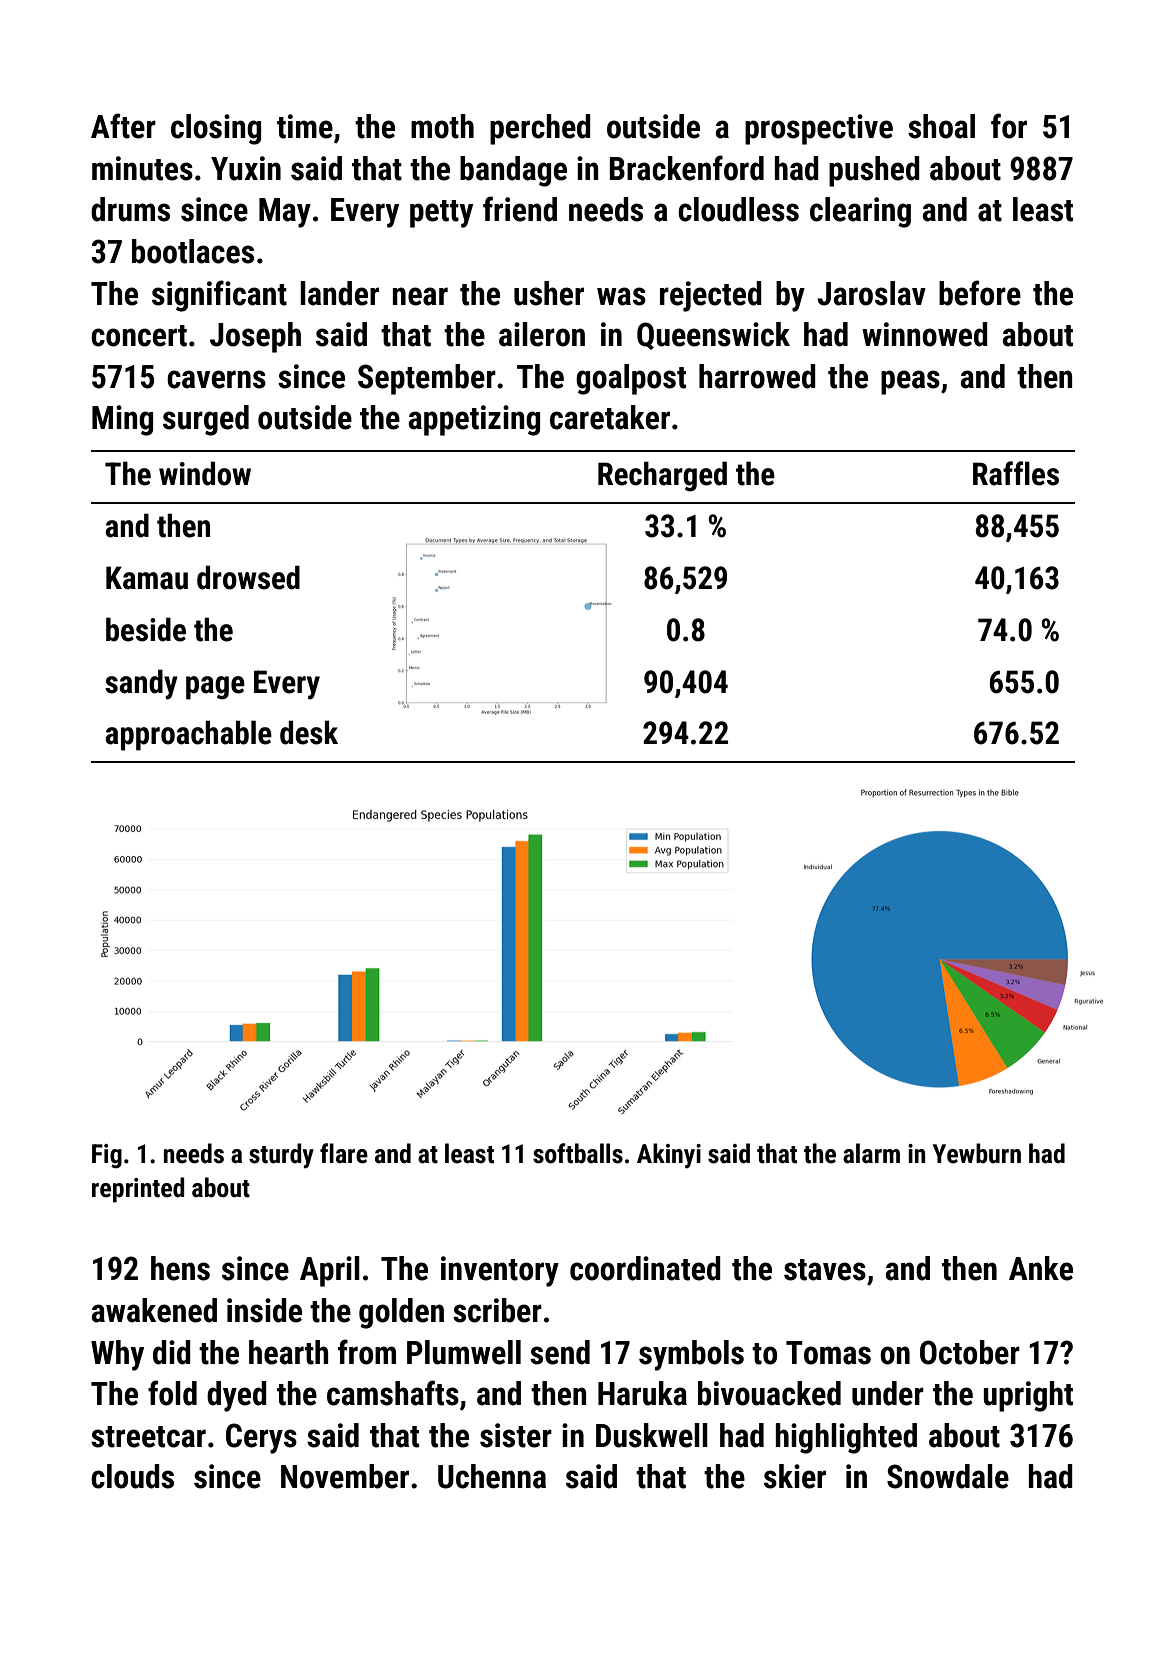 This image has height=1654, width=1165. What do you see at coordinates (237, 1396) in the image?
I see `dyed` at bounding box center [237, 1396].
